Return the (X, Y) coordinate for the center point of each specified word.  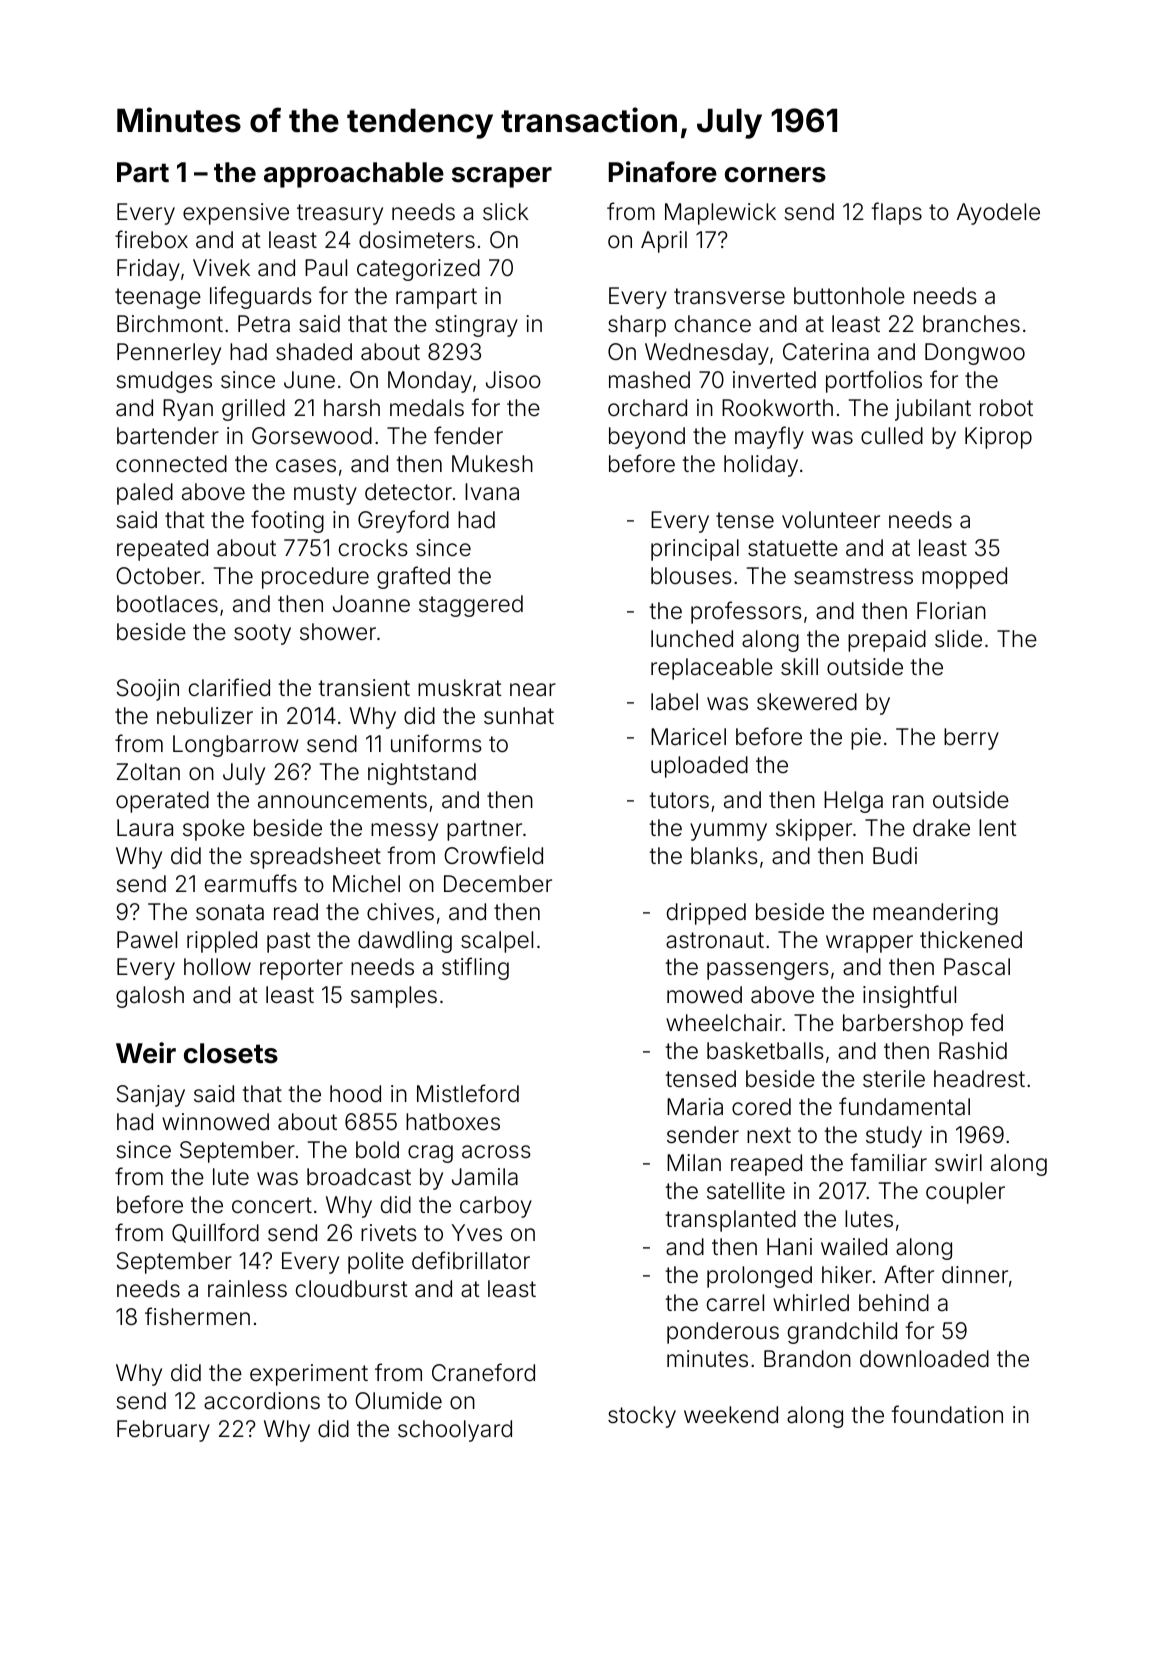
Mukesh (492, 464)
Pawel (147, 940)
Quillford (215, 1233)
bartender (168, 436)
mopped (964, 578)
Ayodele (998, 214)
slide (958, 639)
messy (404, 832)
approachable (354, 175)
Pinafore (663, 172)
